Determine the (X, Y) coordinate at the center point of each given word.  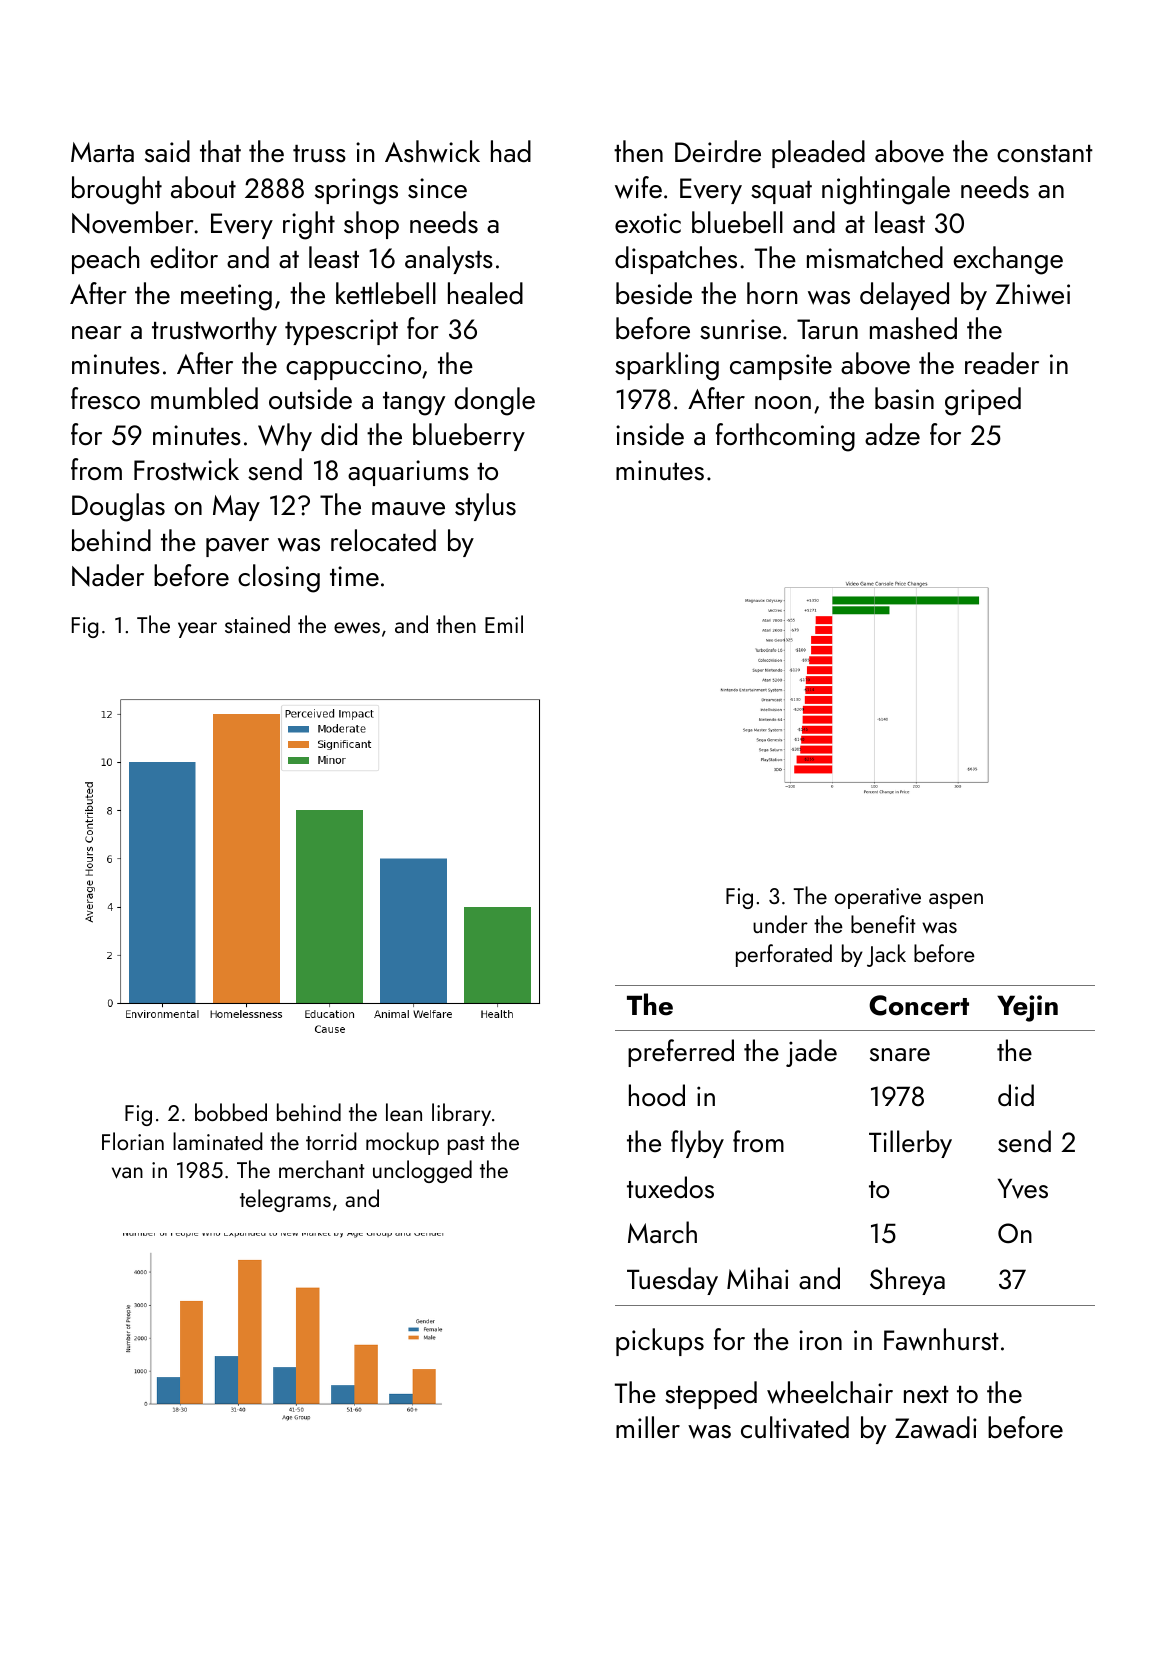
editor (184, 257)
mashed (913, 328)
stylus (485, 507)
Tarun (827, 329)
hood (657, 1095)
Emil (504, 624)
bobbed (231, 1112)
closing (279, 578)
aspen (956, 901)
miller (648, 1427)
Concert (919, 1005)
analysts (449, 260)
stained (257, 624)
